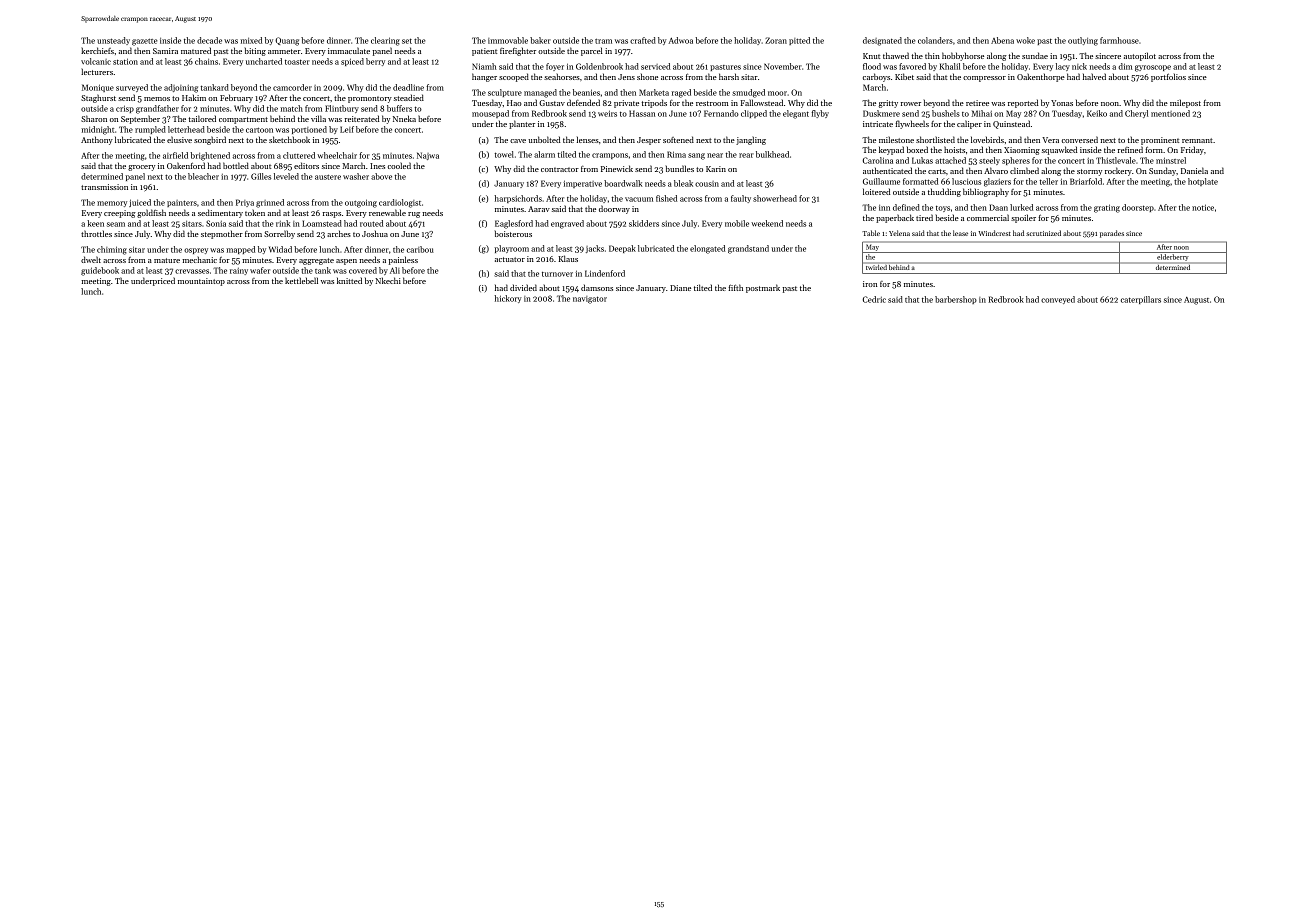 Image resolution: width=1308 pixels, height=924 pixels. What do you see at coordinates (113, 41) in the document?
I see `unsteady` at bounding box center [113, 41].
